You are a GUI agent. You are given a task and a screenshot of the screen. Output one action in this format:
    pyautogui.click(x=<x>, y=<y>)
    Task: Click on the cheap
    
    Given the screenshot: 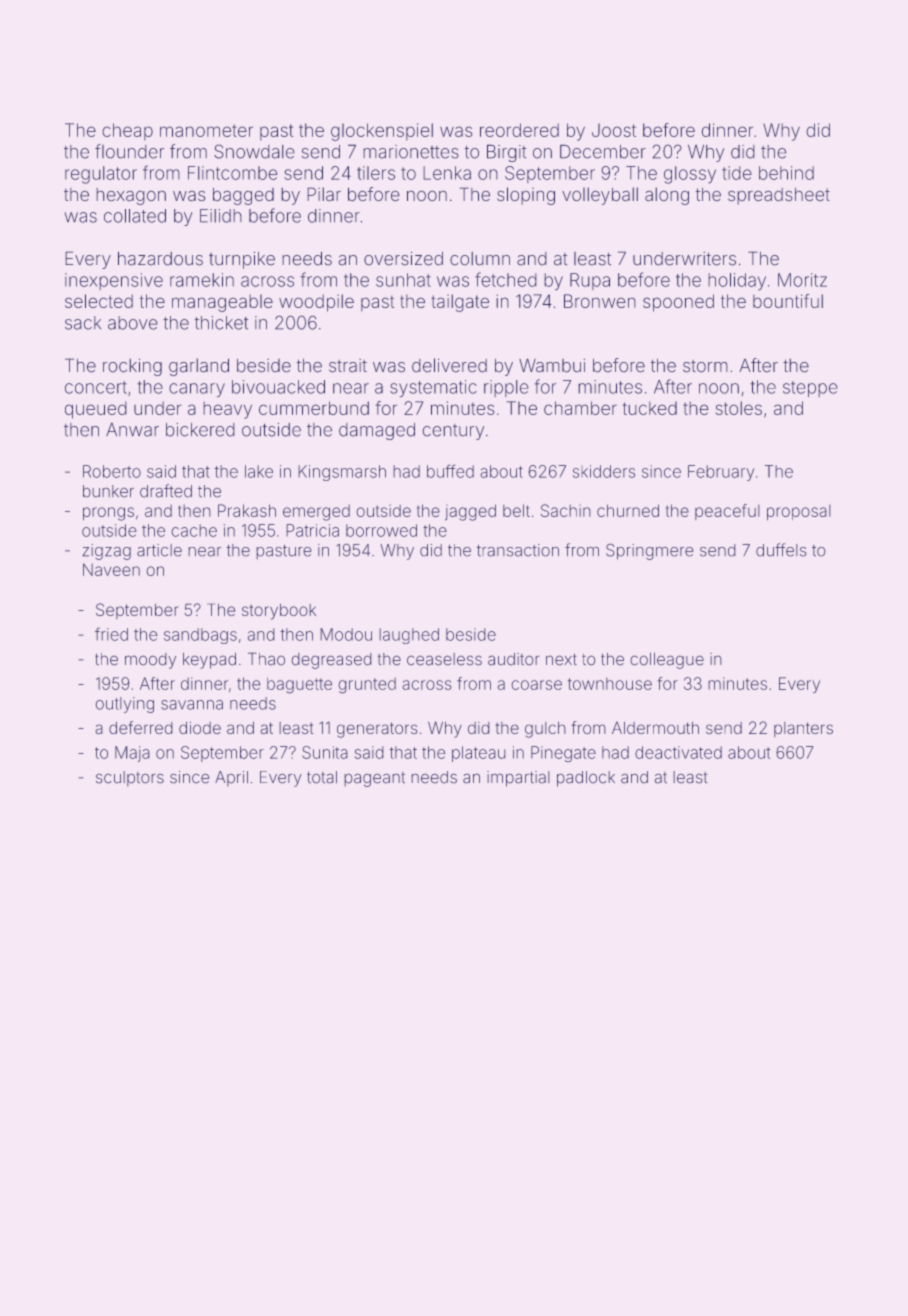 What is the action you would take?
    pyautogui.click(x=127, y=132)
